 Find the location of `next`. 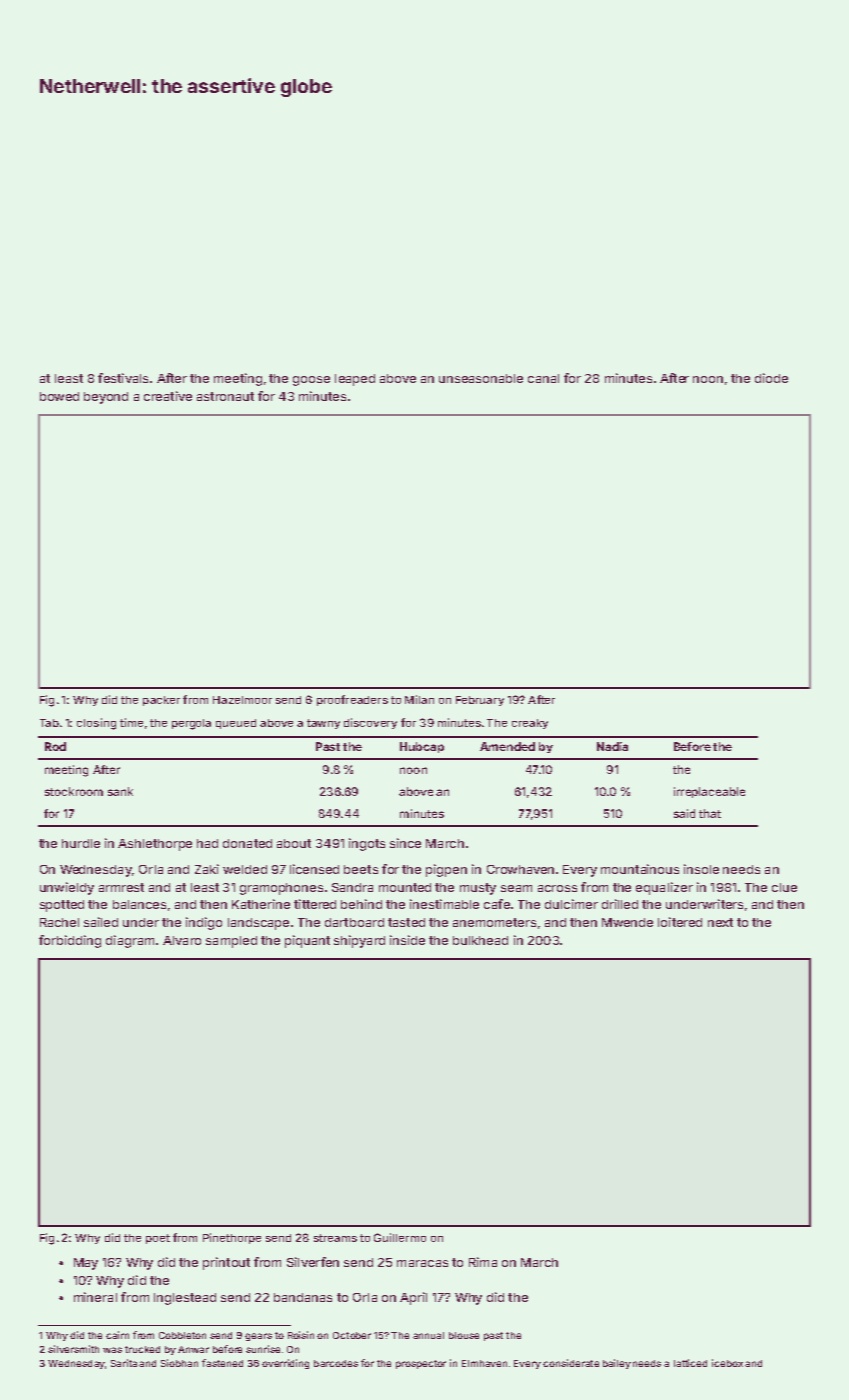

next is located at coordinates (720, 922).
